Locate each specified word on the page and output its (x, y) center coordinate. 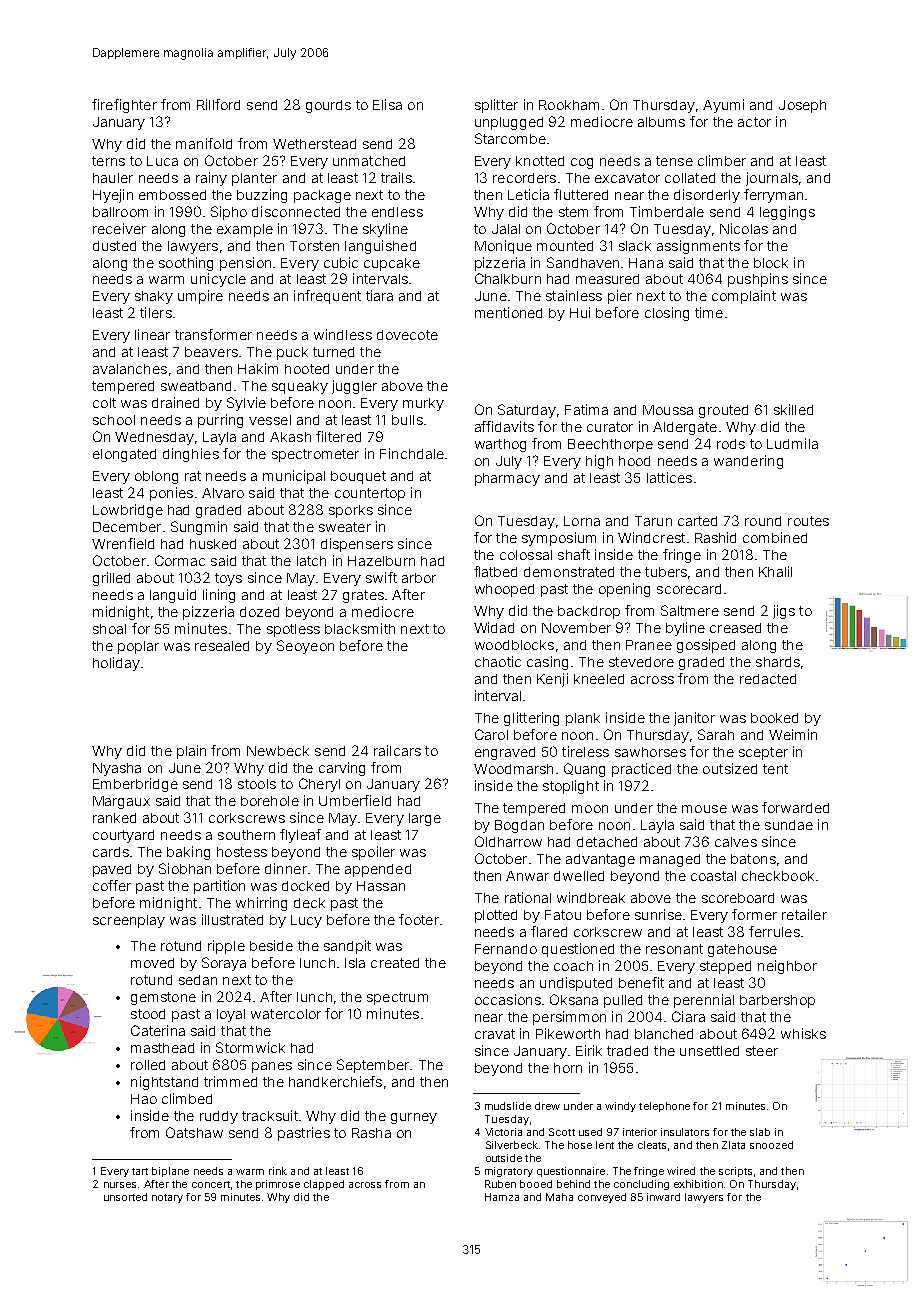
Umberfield (355, 800)
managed (670, 860)
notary (167, 1198)
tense (674, 161)
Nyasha (117, 769)
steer (762, 1051)
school (114, 420)
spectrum (397, 998)
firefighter (124, 106)
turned (333, 352)
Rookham (569, 105)
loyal (231, 1015)
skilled (793, 409)
